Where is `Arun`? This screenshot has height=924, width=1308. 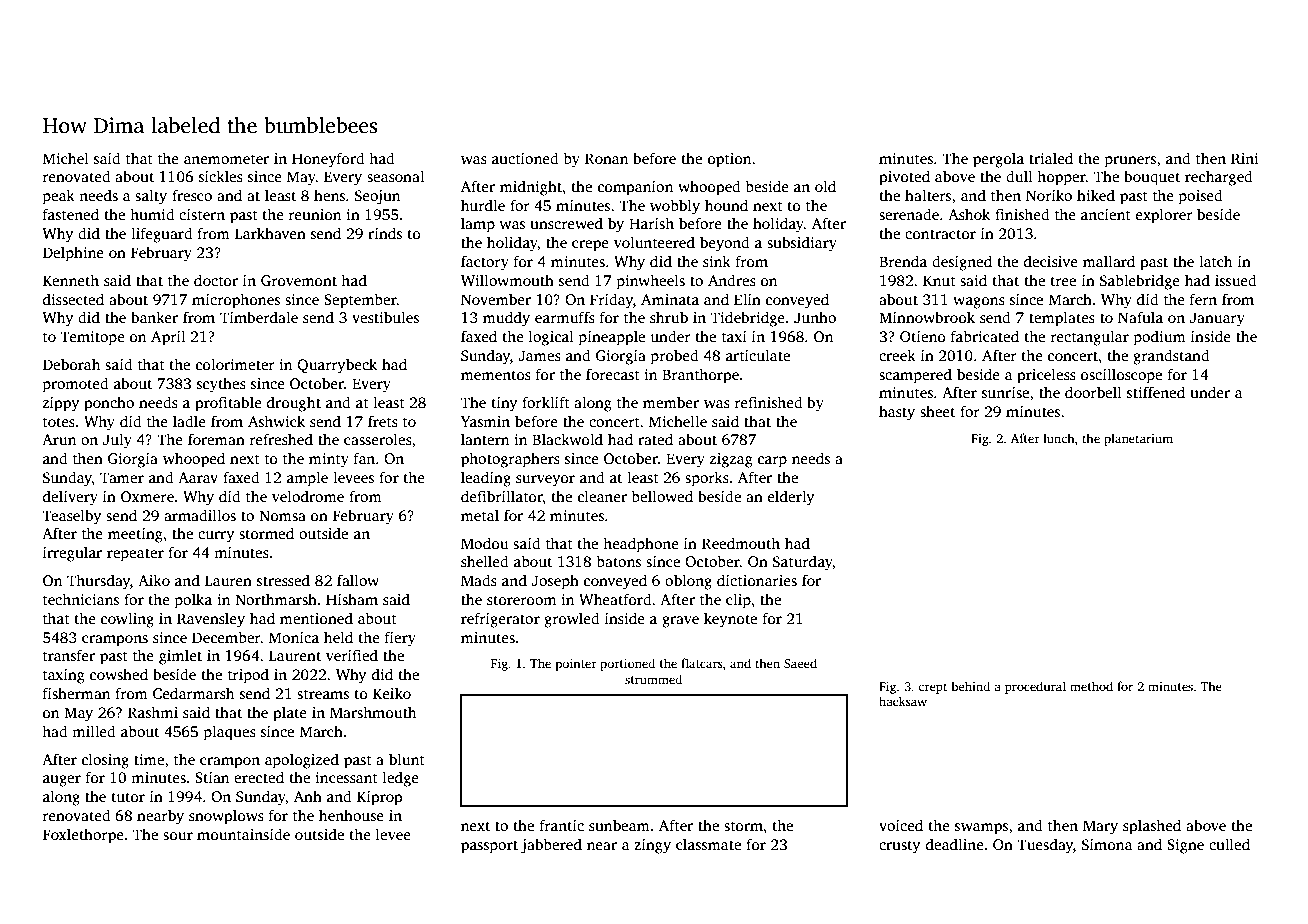 Arun is located at coordinates (59, 439).
